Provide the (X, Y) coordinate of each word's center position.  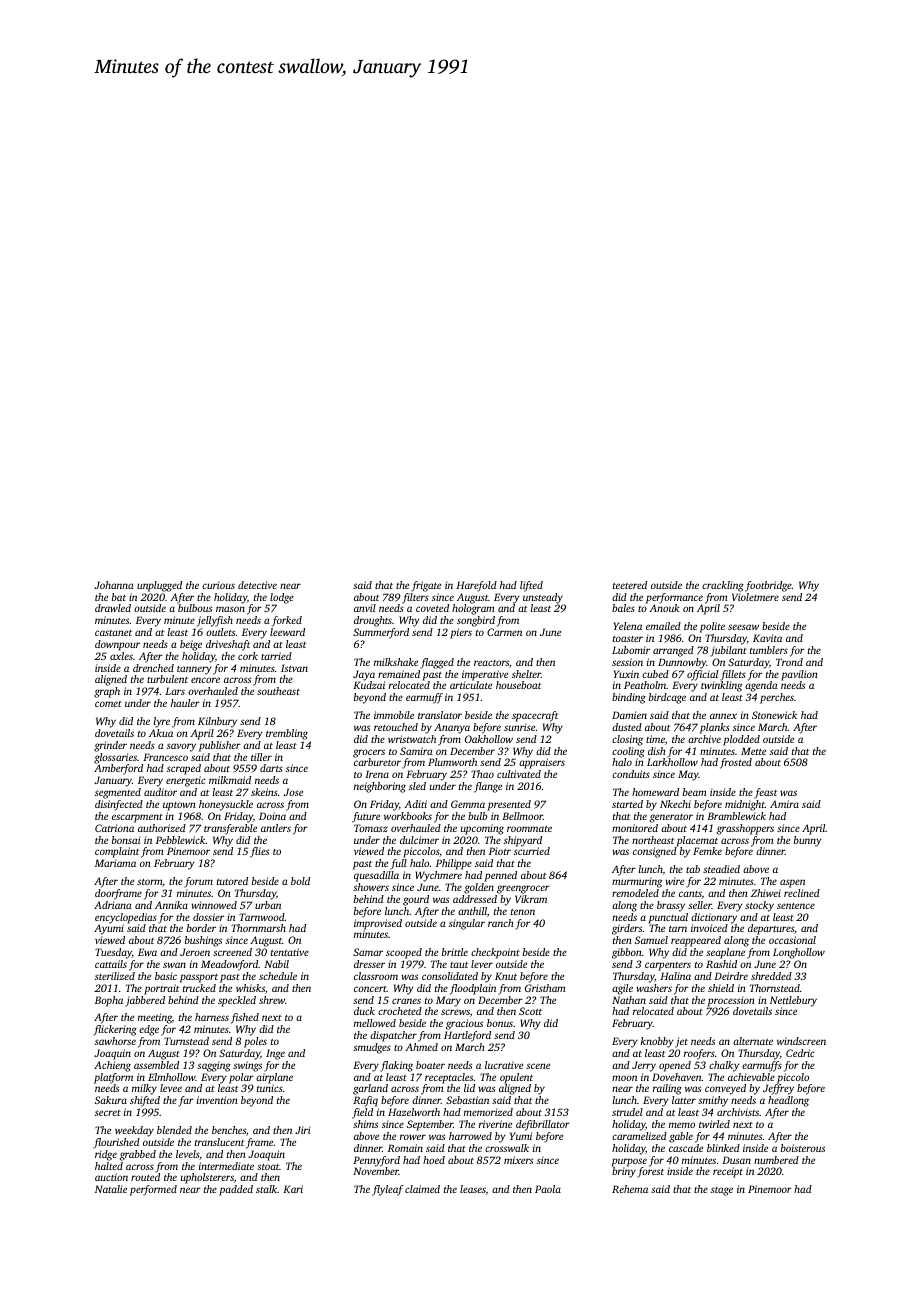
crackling (723, 586)
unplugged (159, 586)
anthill (472, 911)
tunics (270, 1088)
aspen (792, 883)
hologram (473, 609)
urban (268, 905)
